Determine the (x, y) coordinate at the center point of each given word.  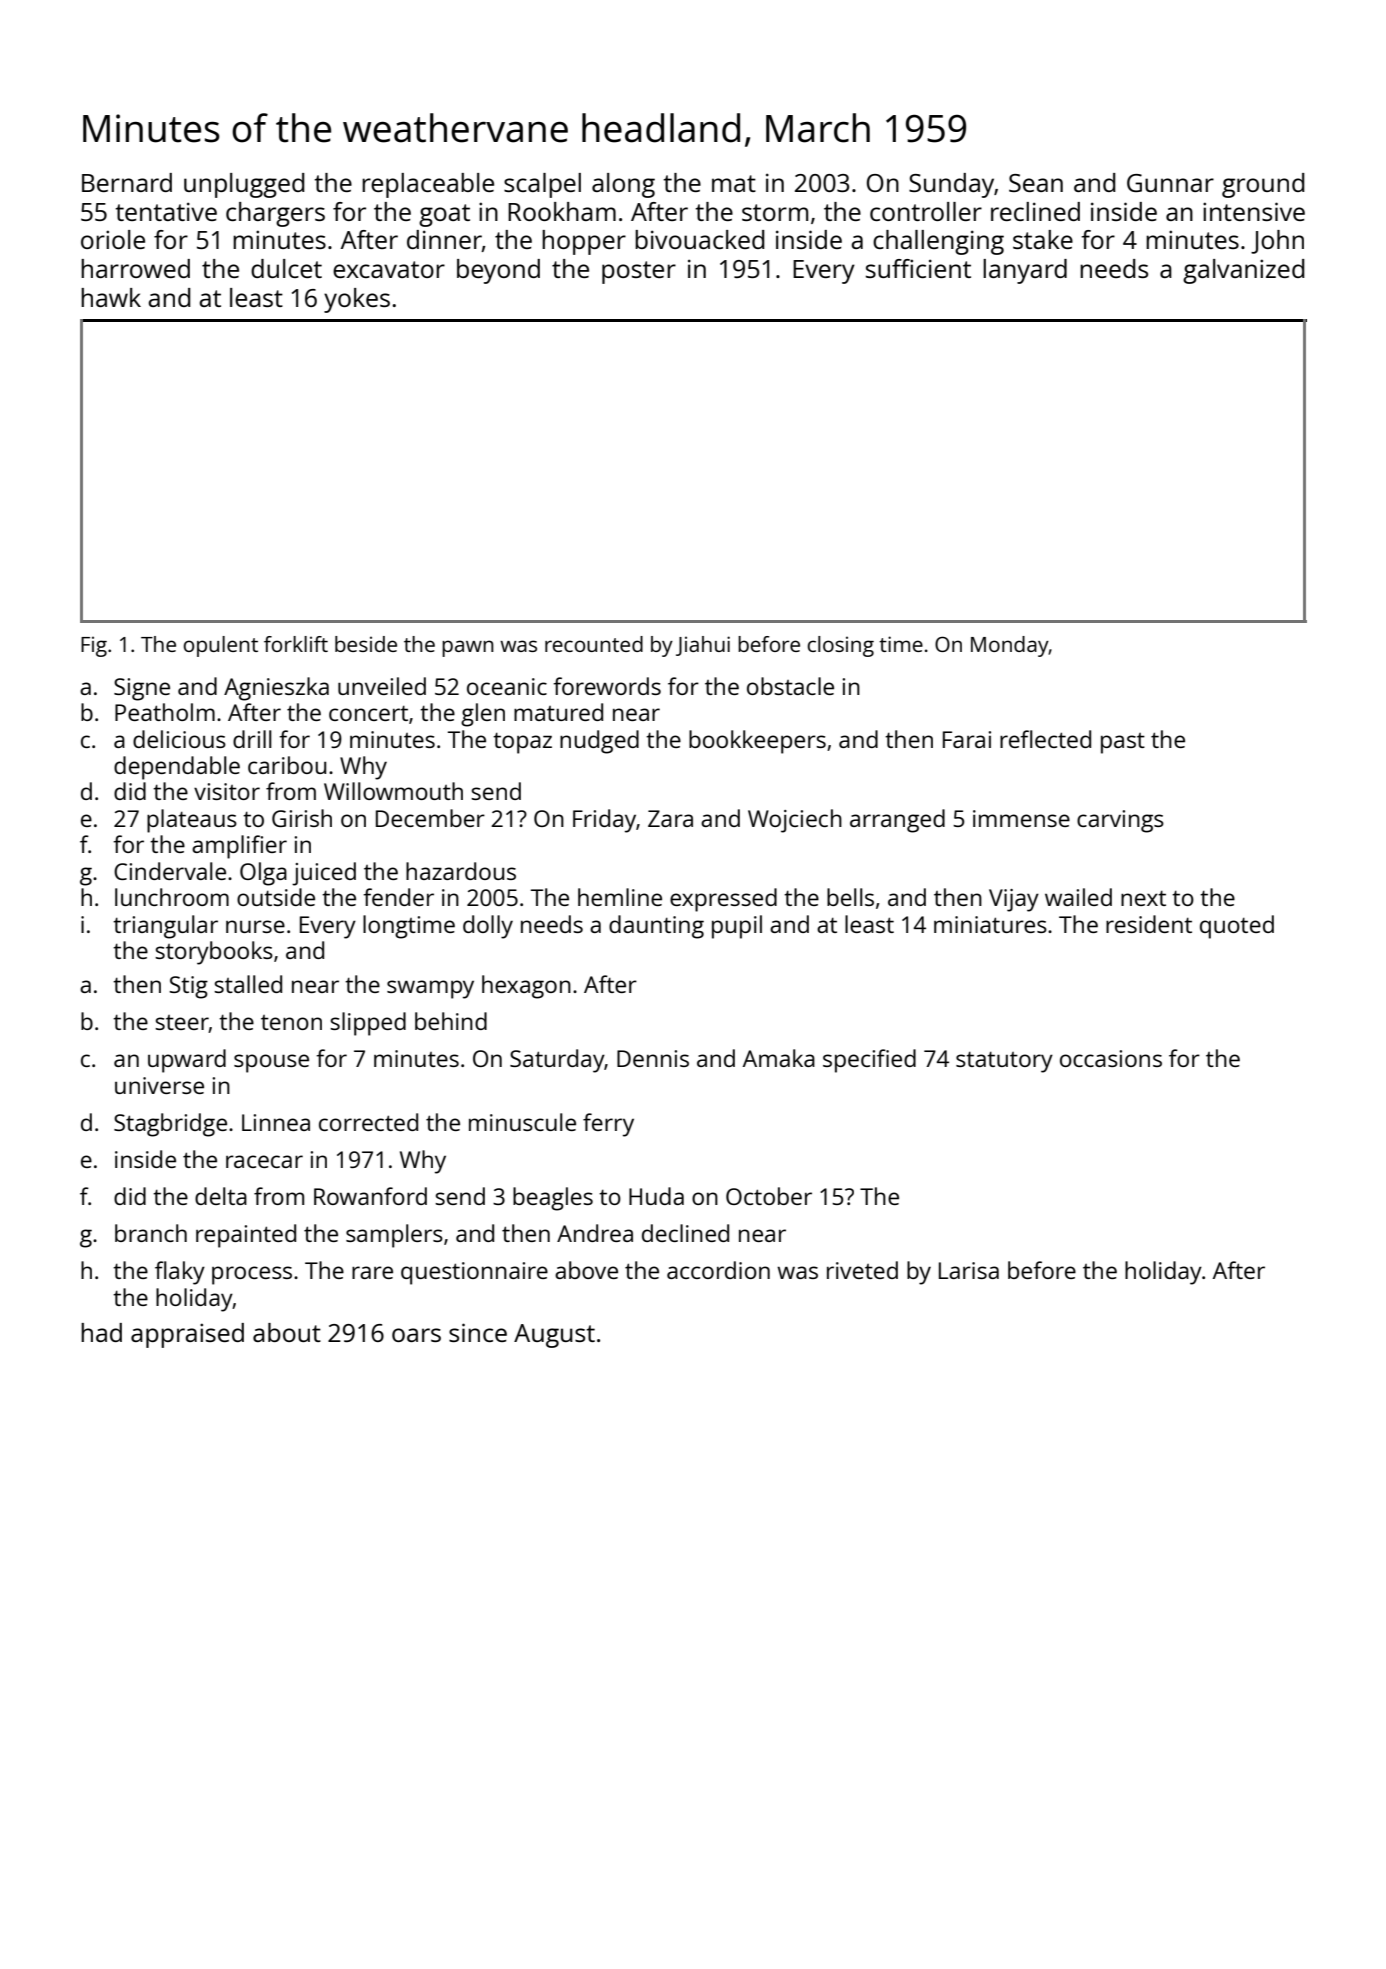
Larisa (969, 1270)
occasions (1111, 1058)
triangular (165, 927)
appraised (187, 1335)
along (623, 185)
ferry (608, 1125)
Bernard (127, 182)
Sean (1036, 183)
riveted (862, 1270)
